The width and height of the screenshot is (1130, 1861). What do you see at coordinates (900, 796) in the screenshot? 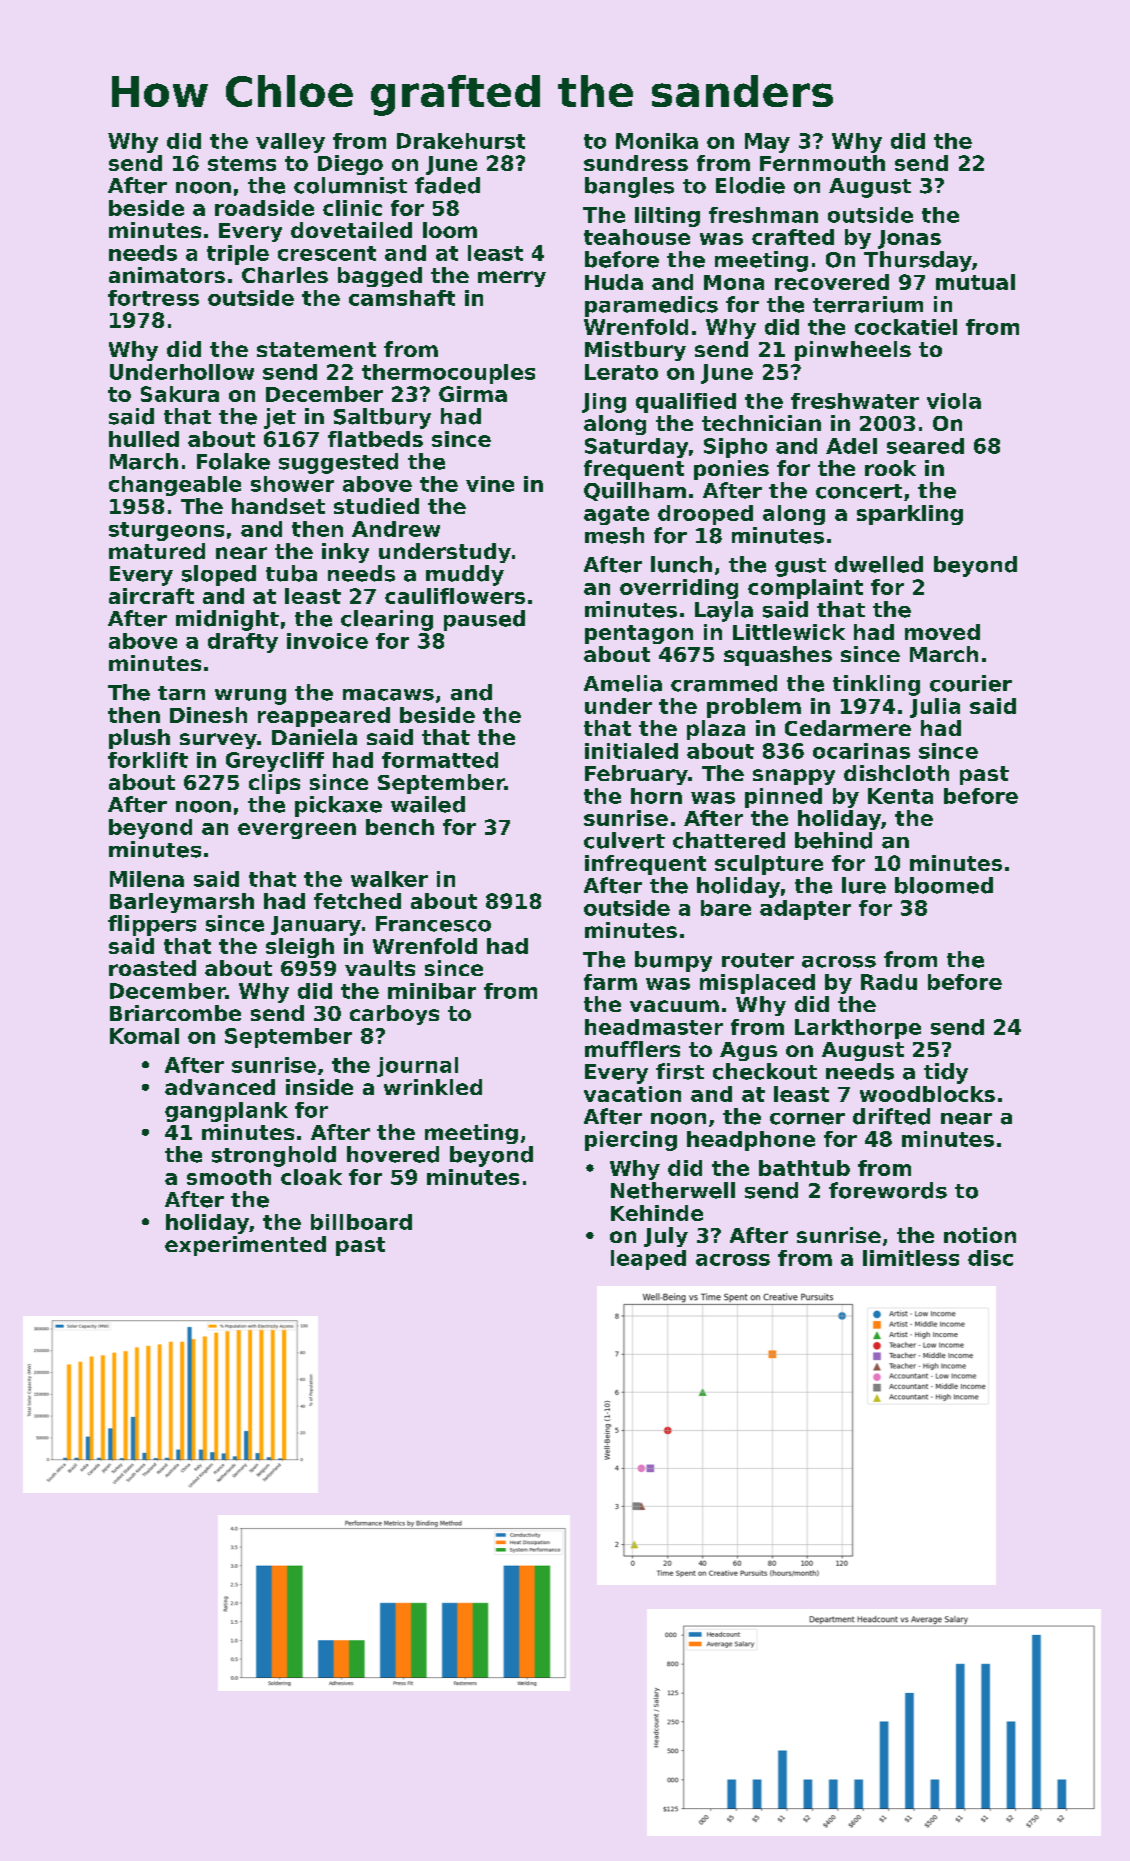
I see `Kenta` at bounding box center [900, 796].
